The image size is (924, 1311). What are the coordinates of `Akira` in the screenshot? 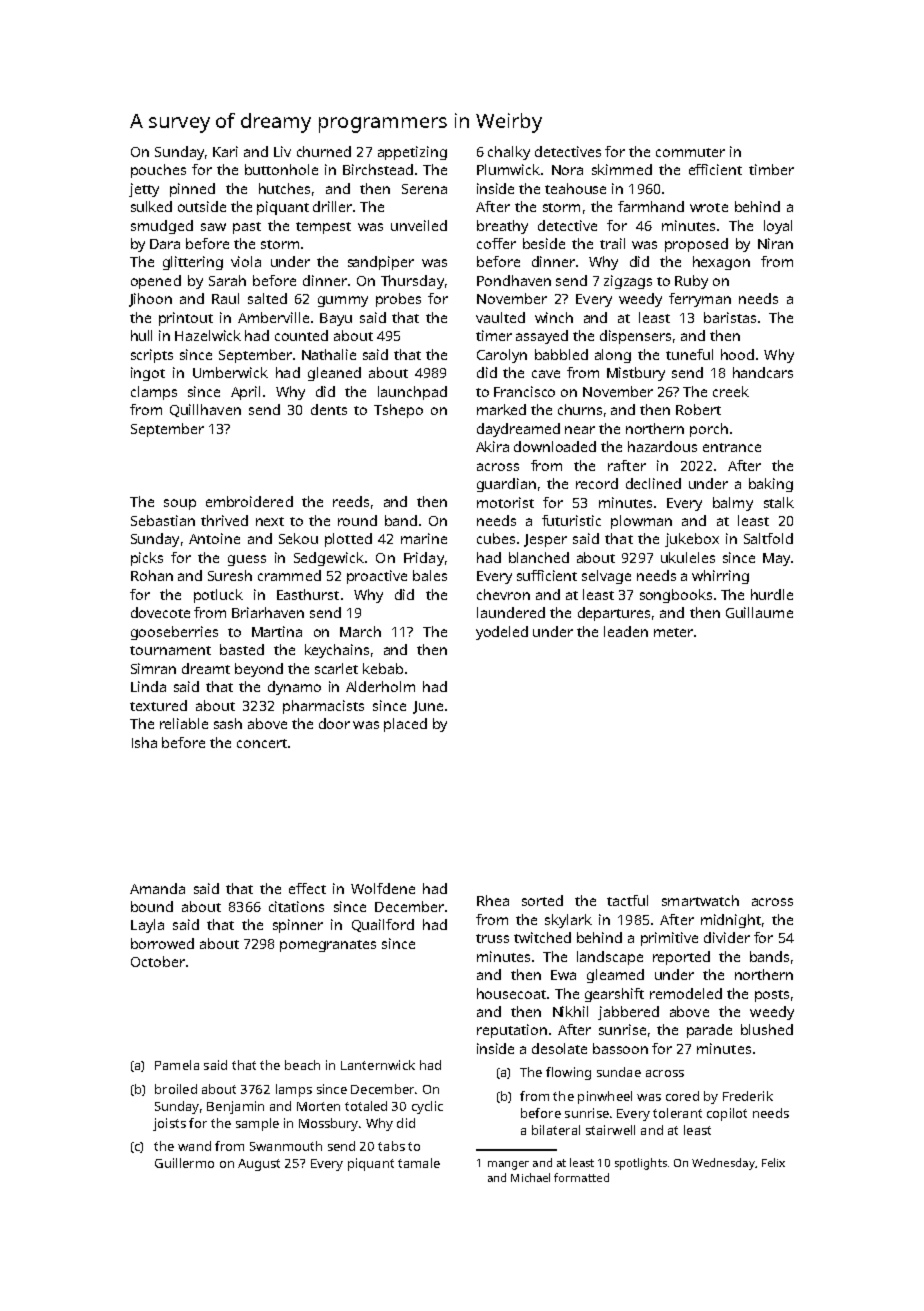 It's located at (492, 446).
